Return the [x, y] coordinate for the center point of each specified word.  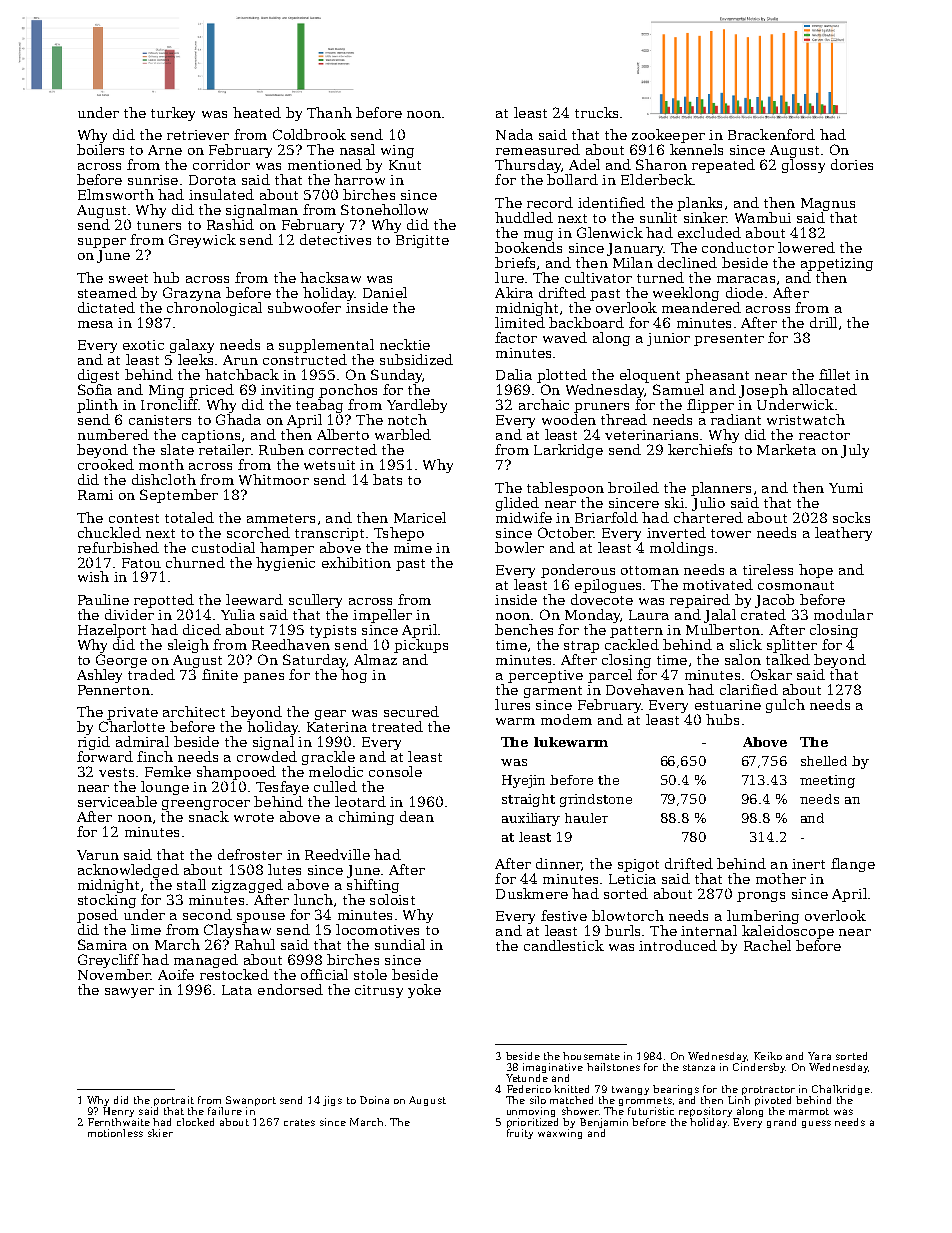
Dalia [514, 374]
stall [191, 884]
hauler [586, 818]
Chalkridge [841, 1090]
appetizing [837, 264]
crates [299, 1122]
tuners [159, 225]
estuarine [728, 705]
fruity [520, 1134]
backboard [586, 322]
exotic [143, 345]
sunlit [658, 217]
